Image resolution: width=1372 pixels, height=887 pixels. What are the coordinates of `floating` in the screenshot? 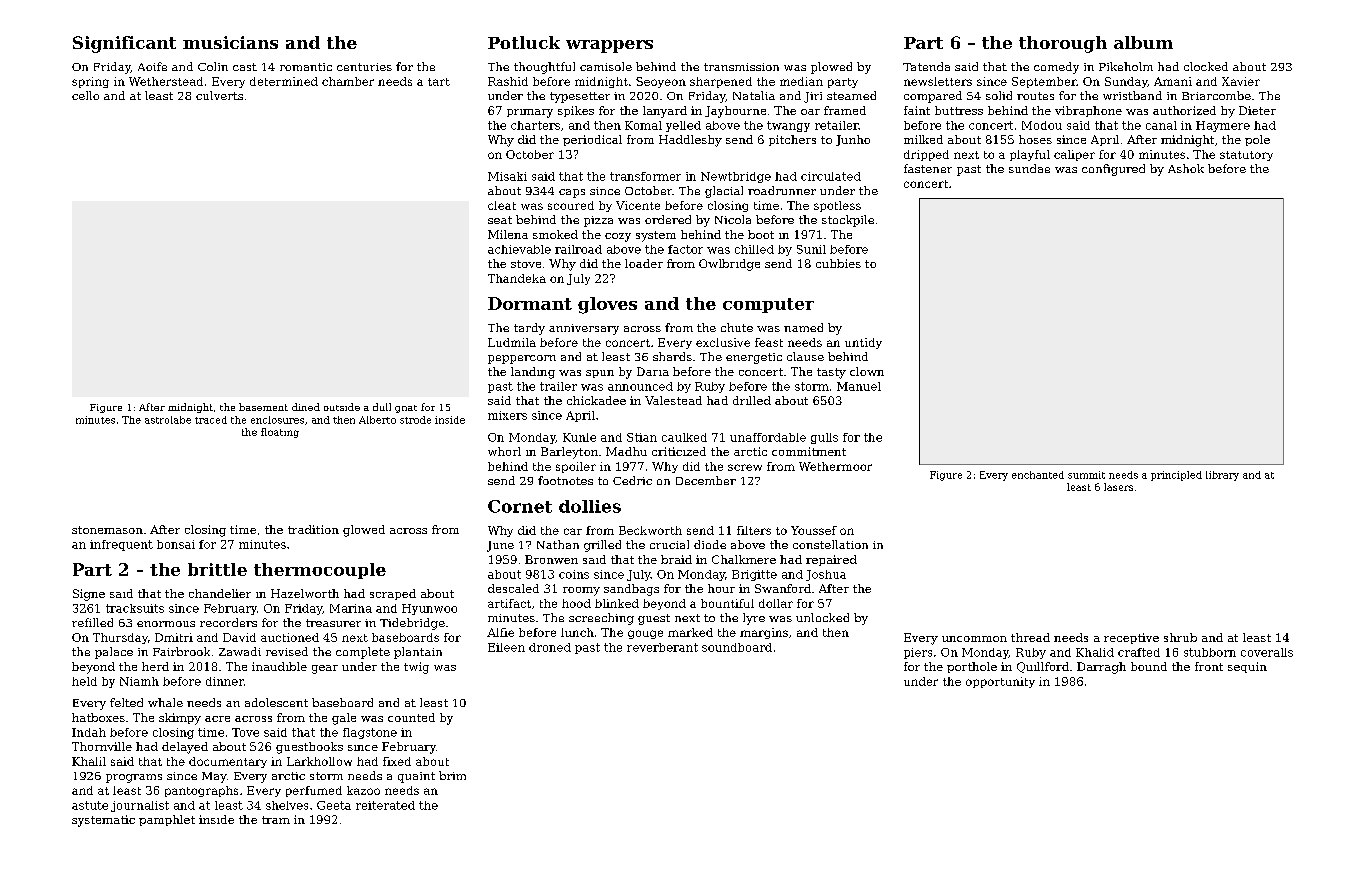 It's located at (280, 433).
